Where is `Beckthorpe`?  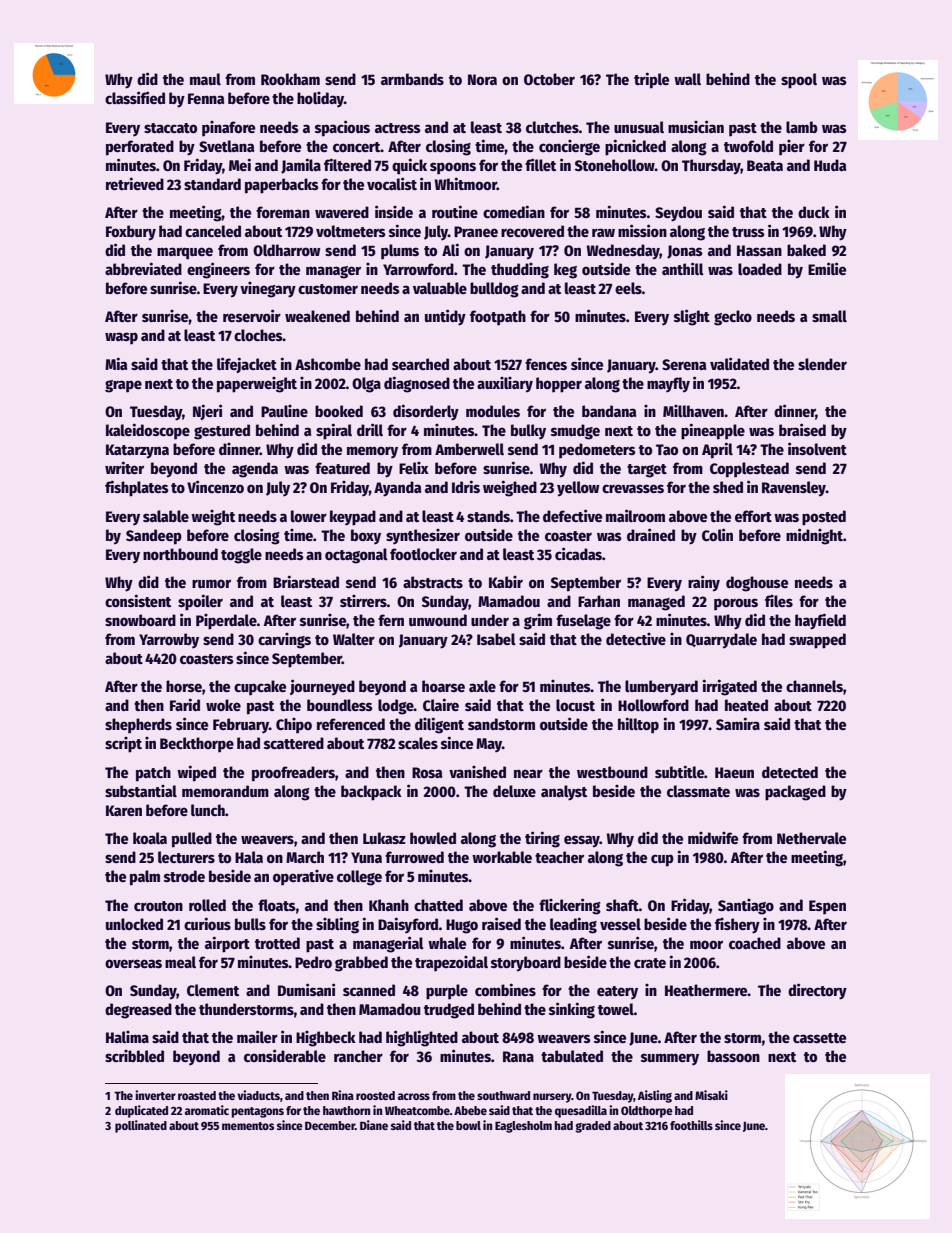
Beckthorpe is located at coordinates (197, 745).
